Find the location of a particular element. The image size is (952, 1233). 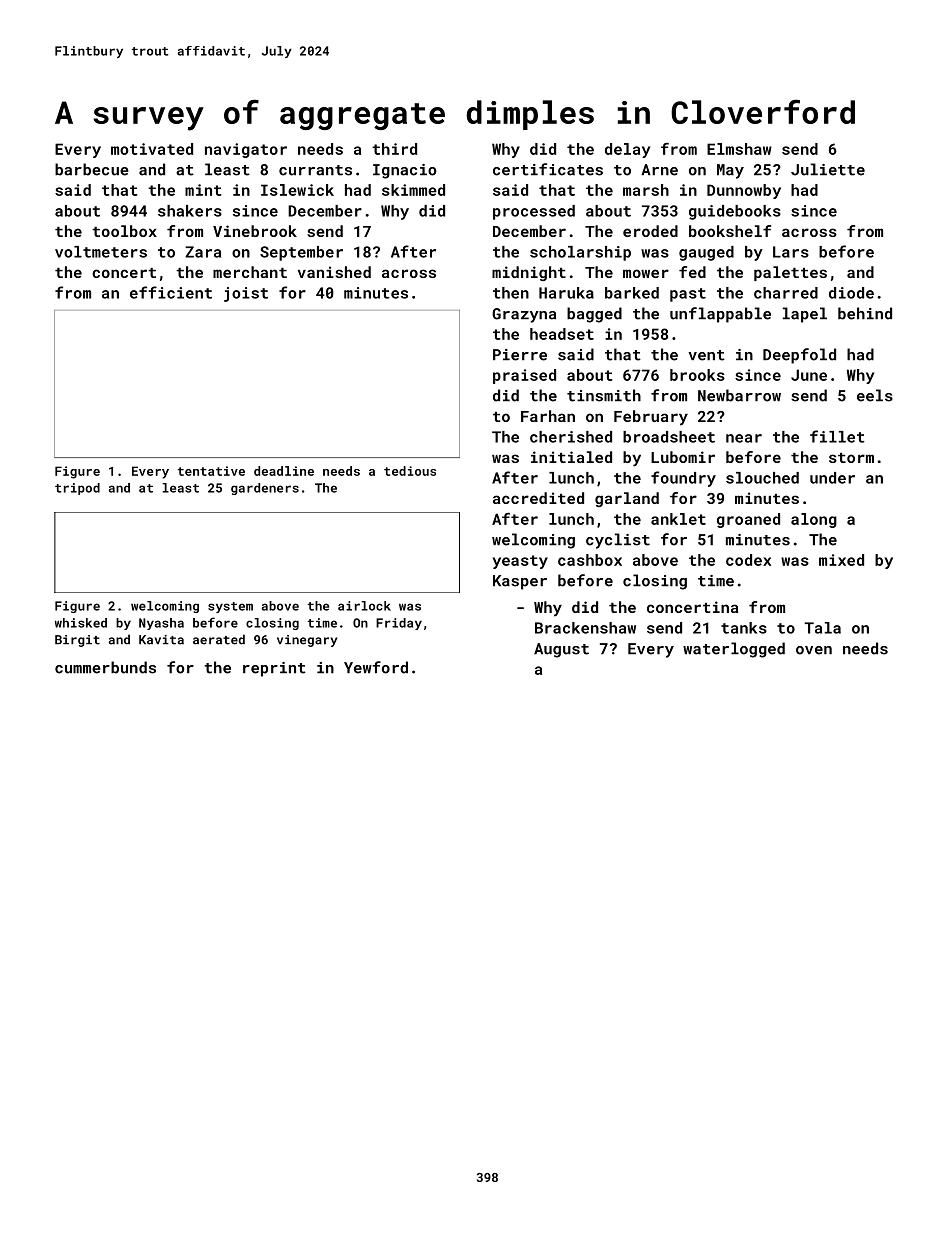

tripod is located at coordinates (77, 489).
